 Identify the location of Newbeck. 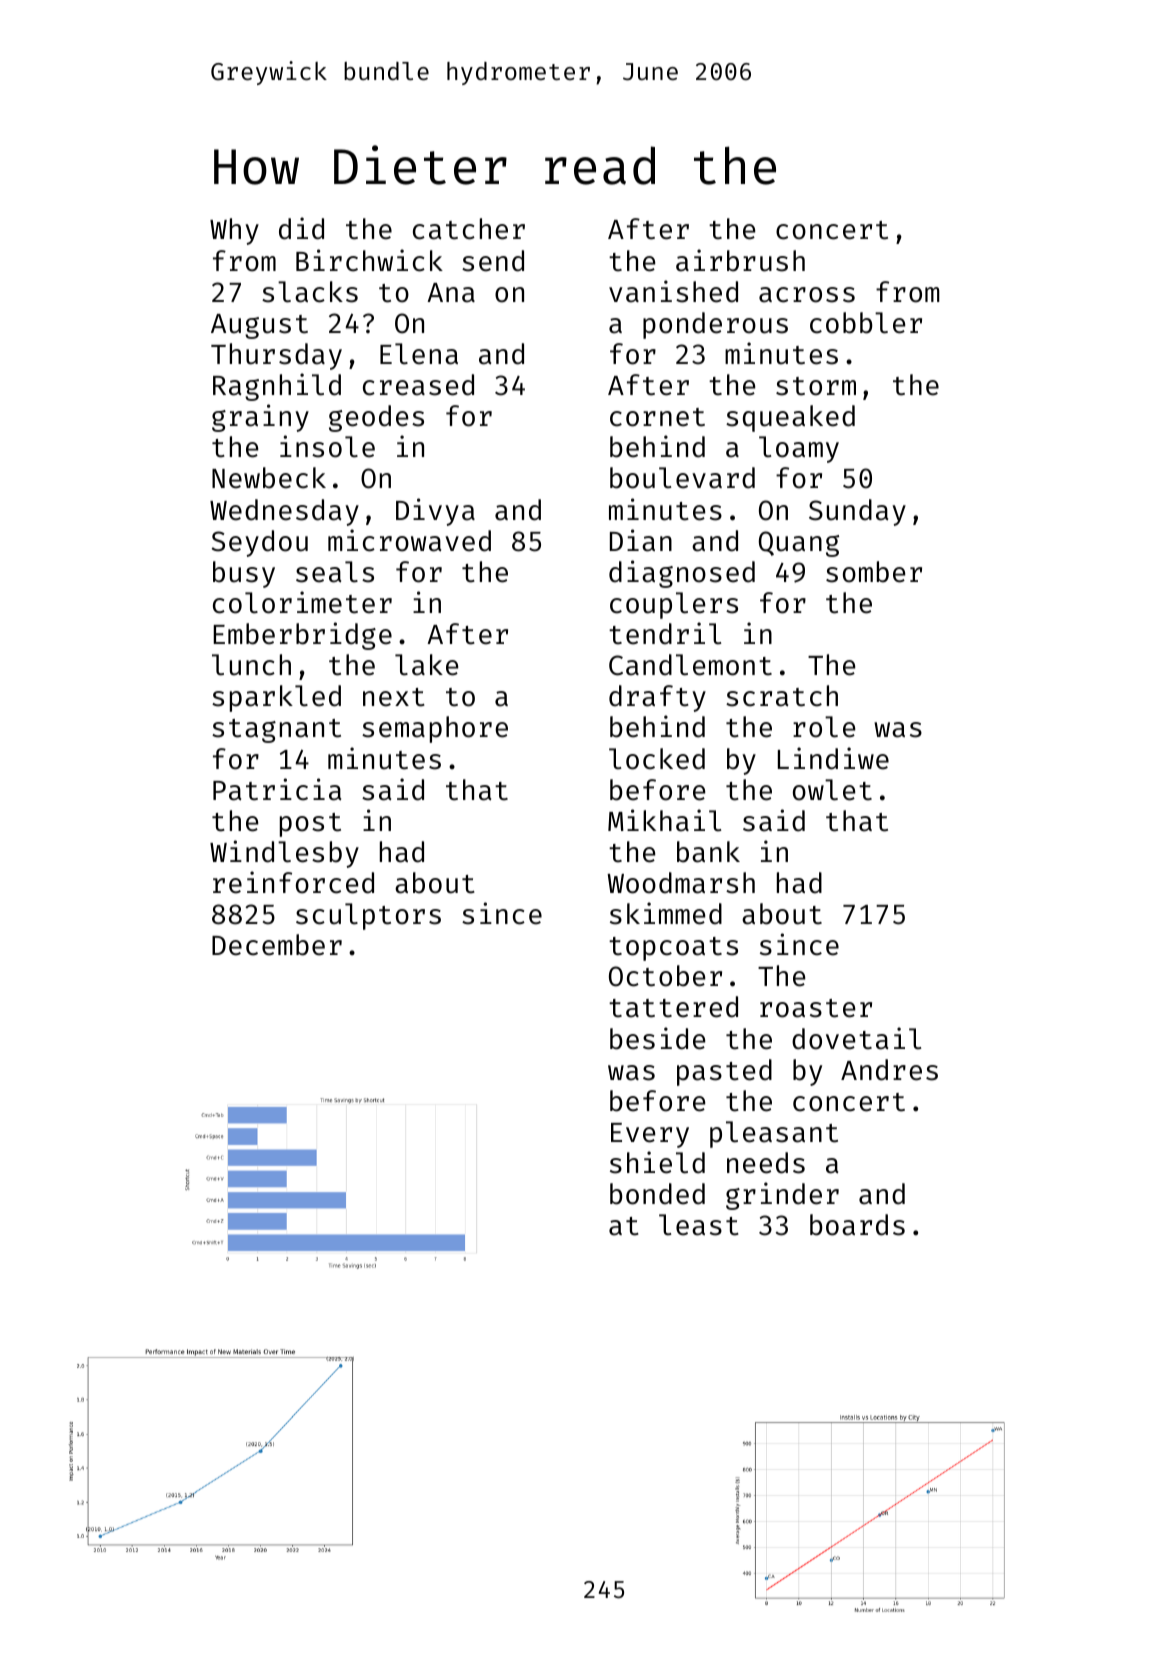
(269, 478).
